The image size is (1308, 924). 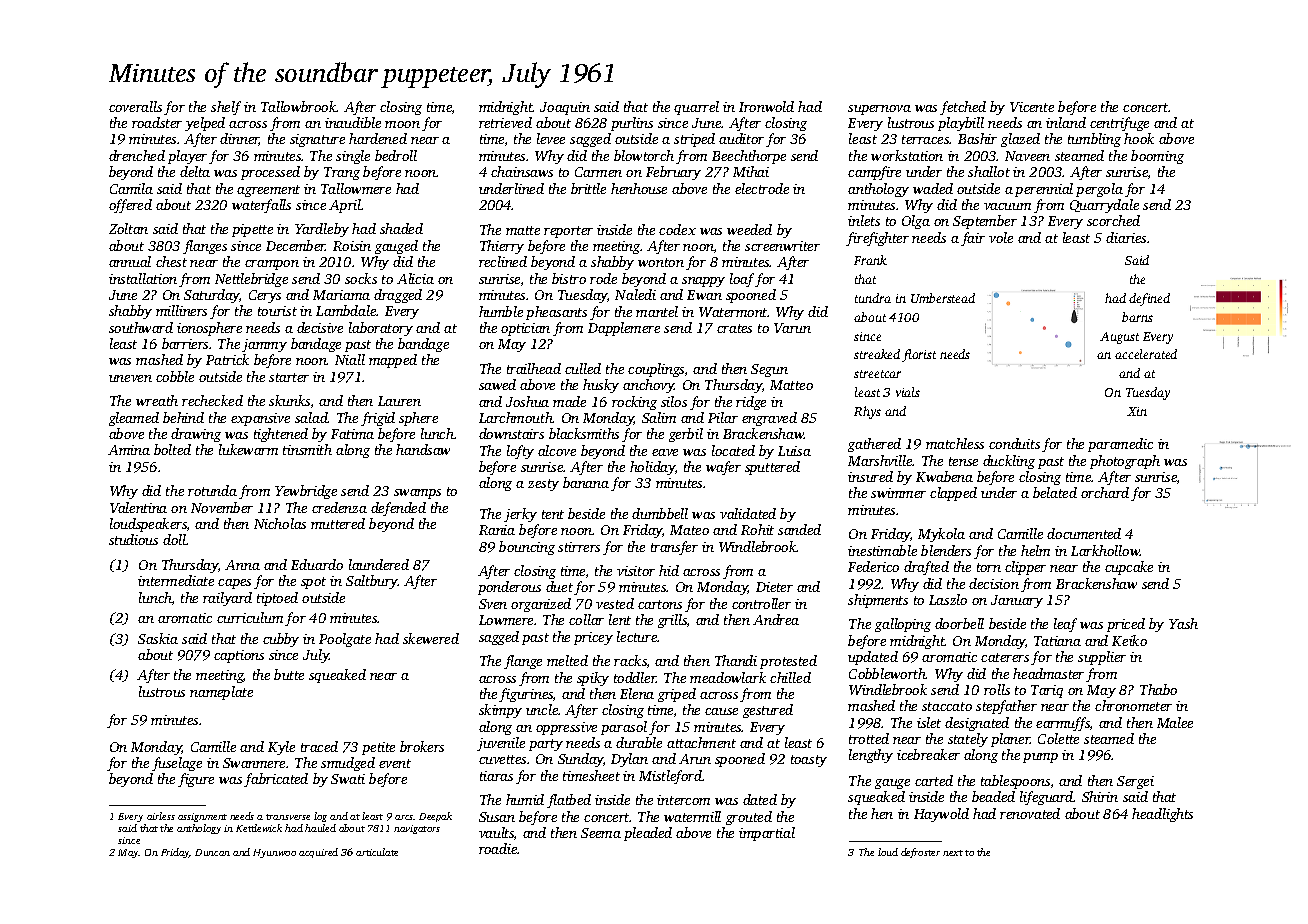 I want to click on Keiko, so click(x=1129, y=640).
